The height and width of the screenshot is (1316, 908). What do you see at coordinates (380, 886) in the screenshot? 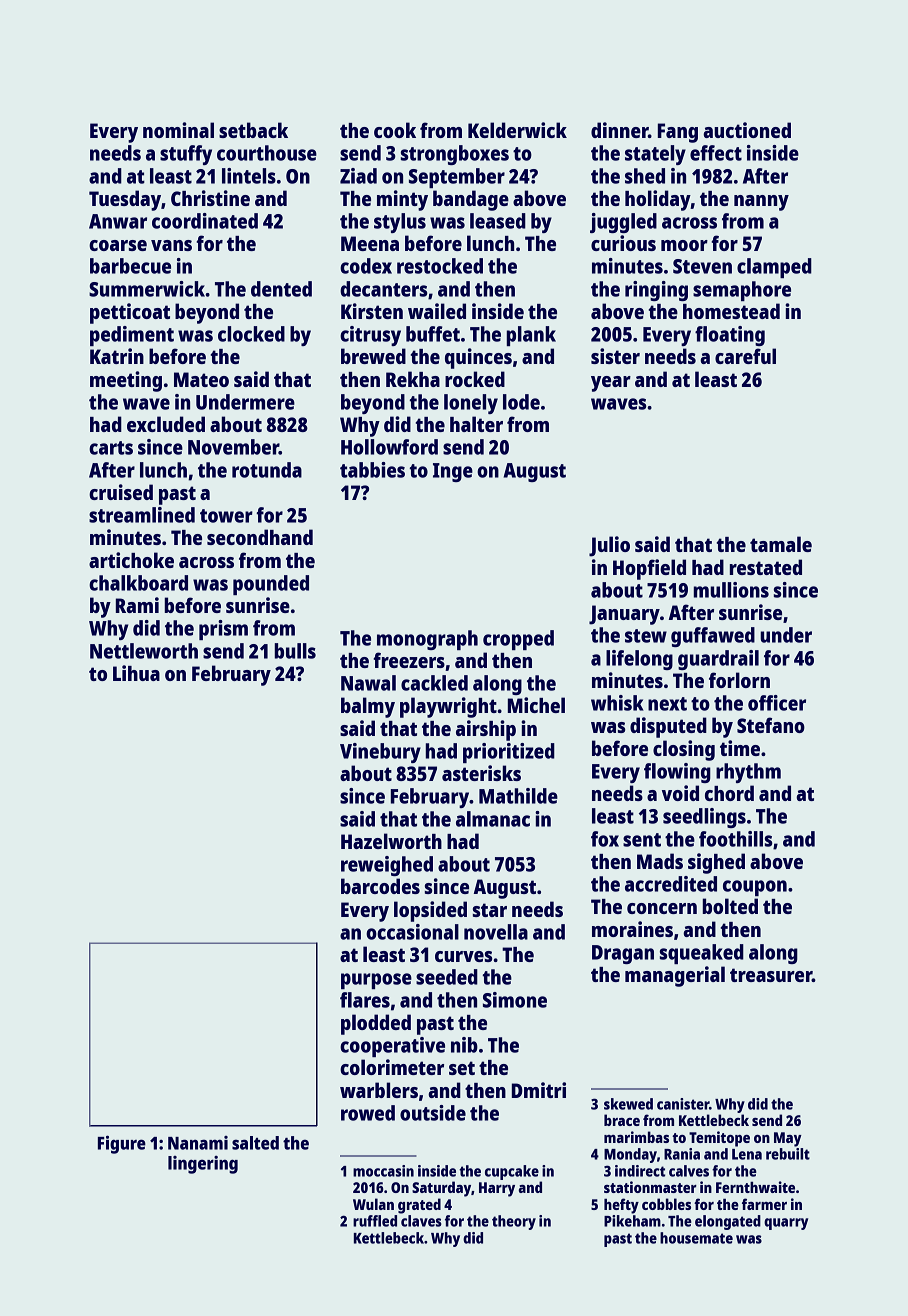
I see `barcodes` at bounding box center [380, 886].
